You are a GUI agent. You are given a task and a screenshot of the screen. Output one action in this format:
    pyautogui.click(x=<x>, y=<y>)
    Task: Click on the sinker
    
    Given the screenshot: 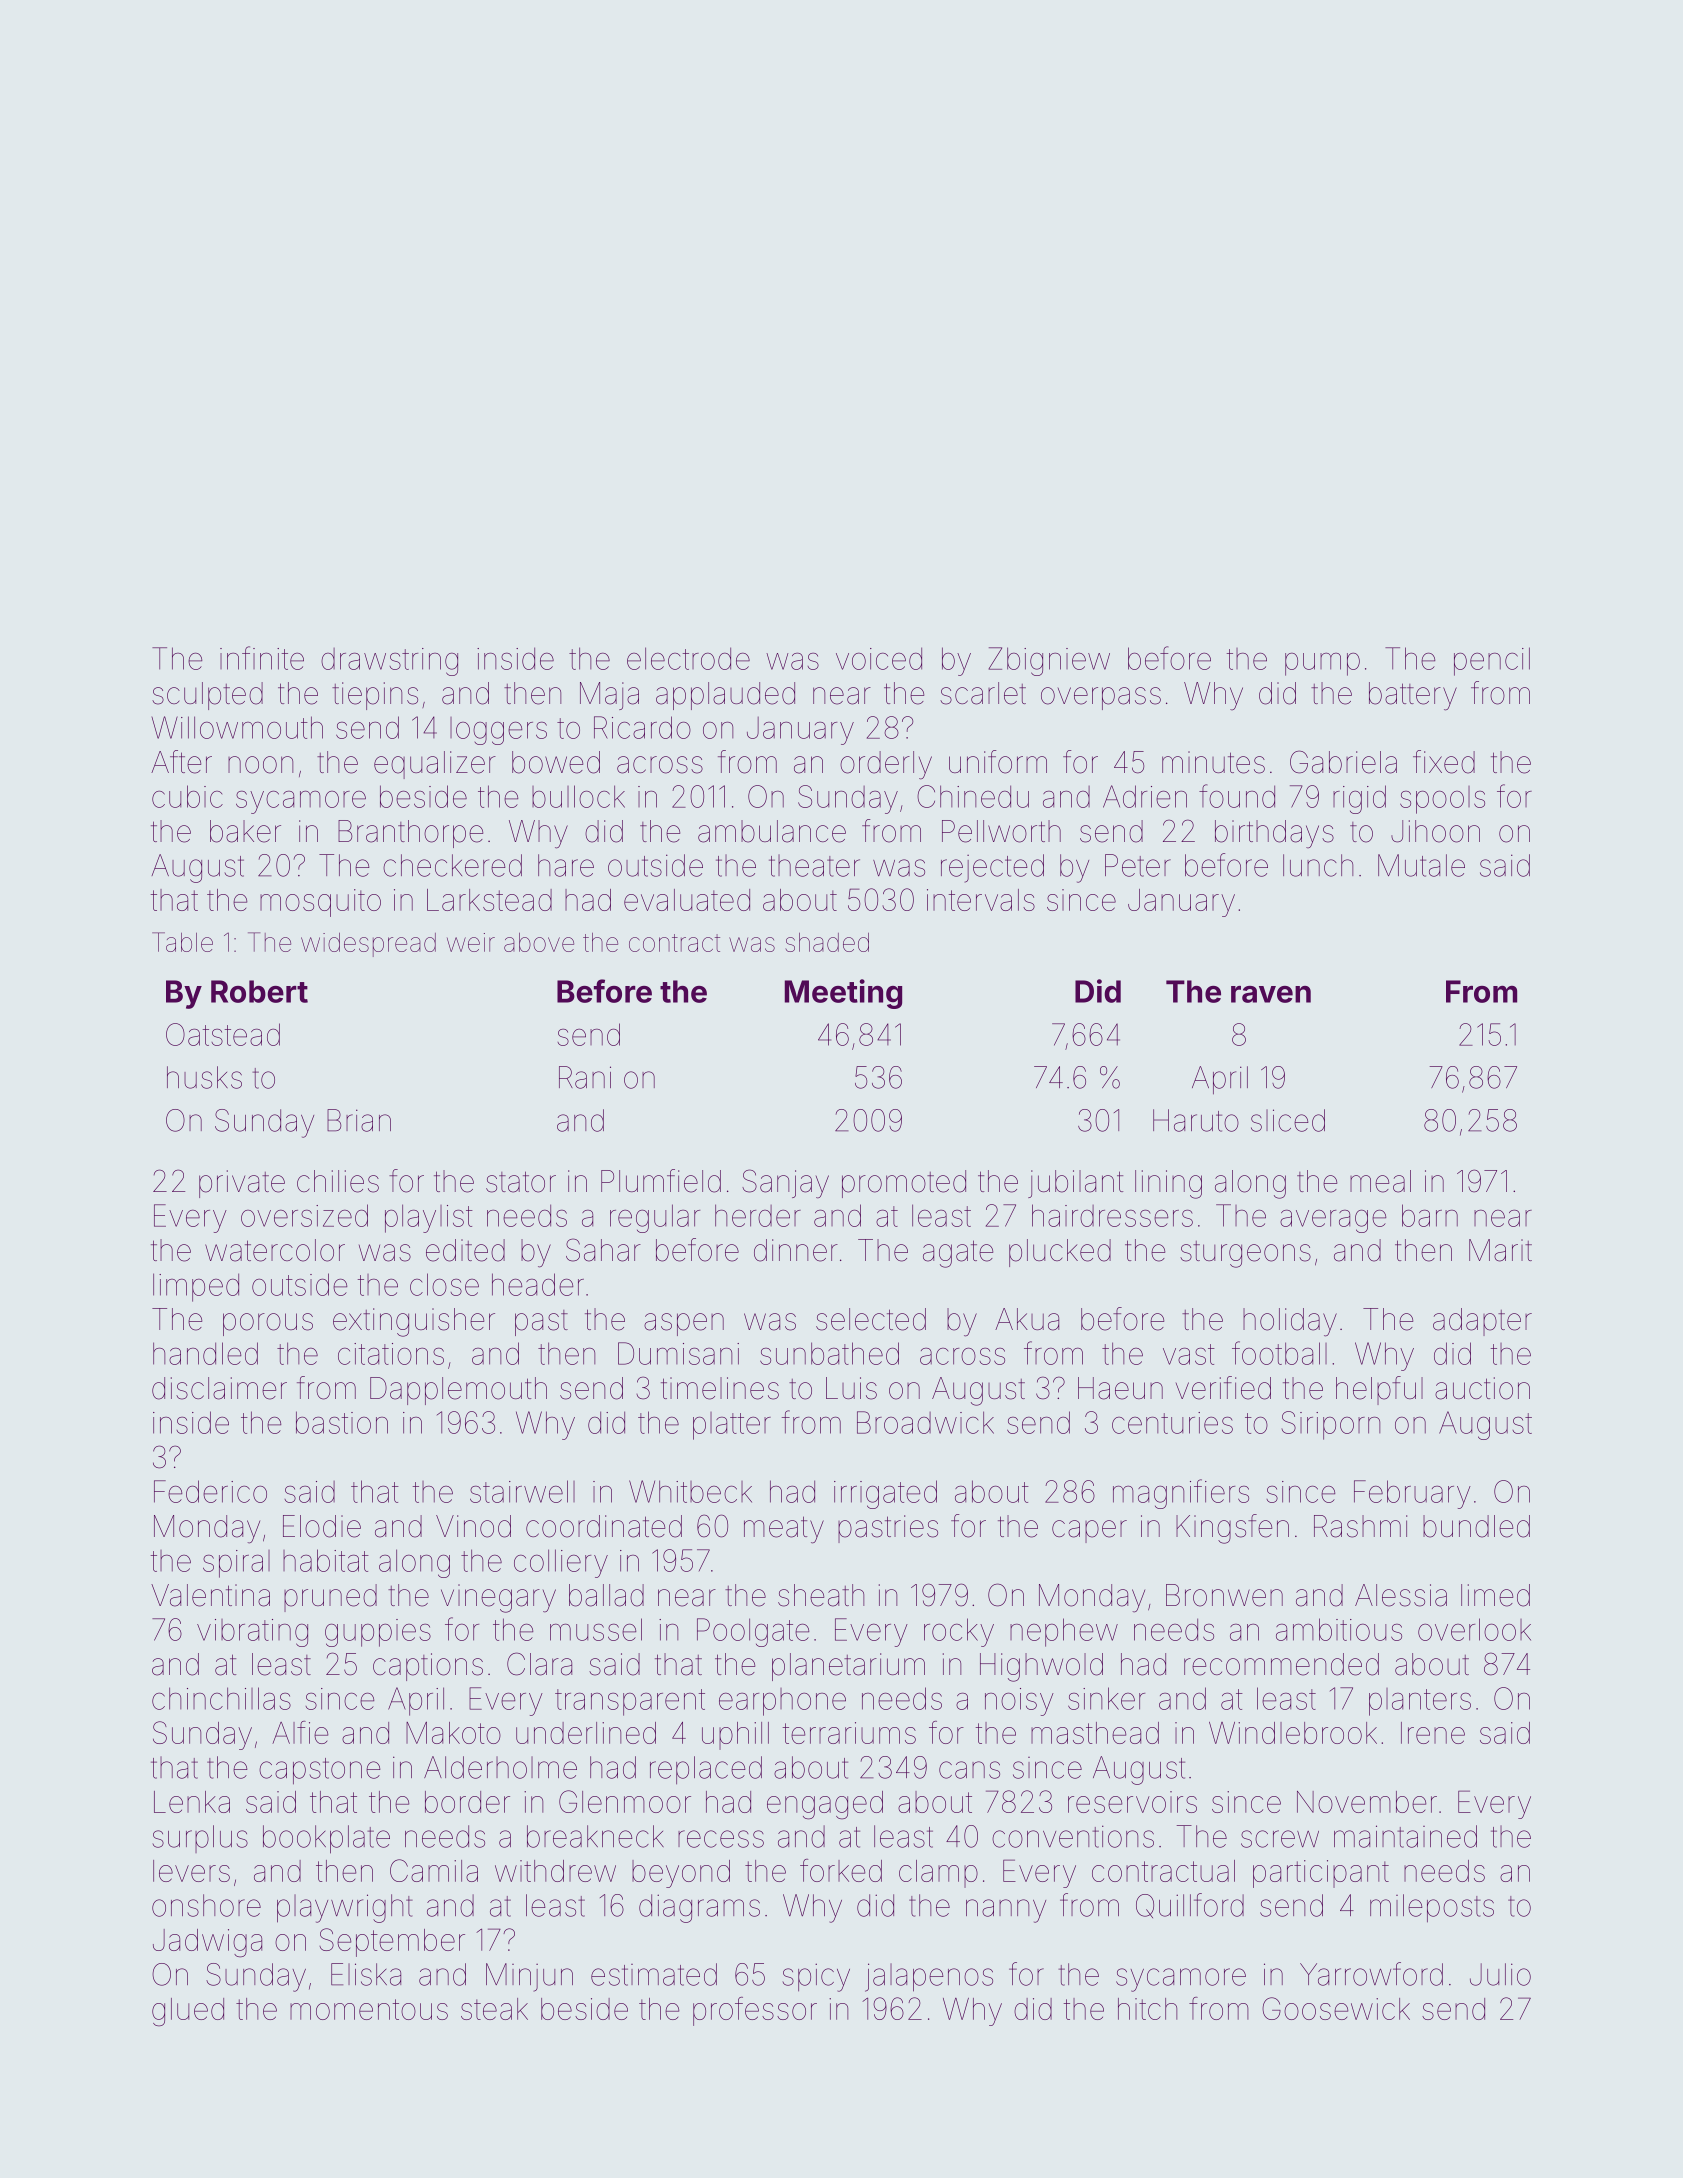 What is the action you would take?
    pyautogui.click(x=1106, y=1698)
